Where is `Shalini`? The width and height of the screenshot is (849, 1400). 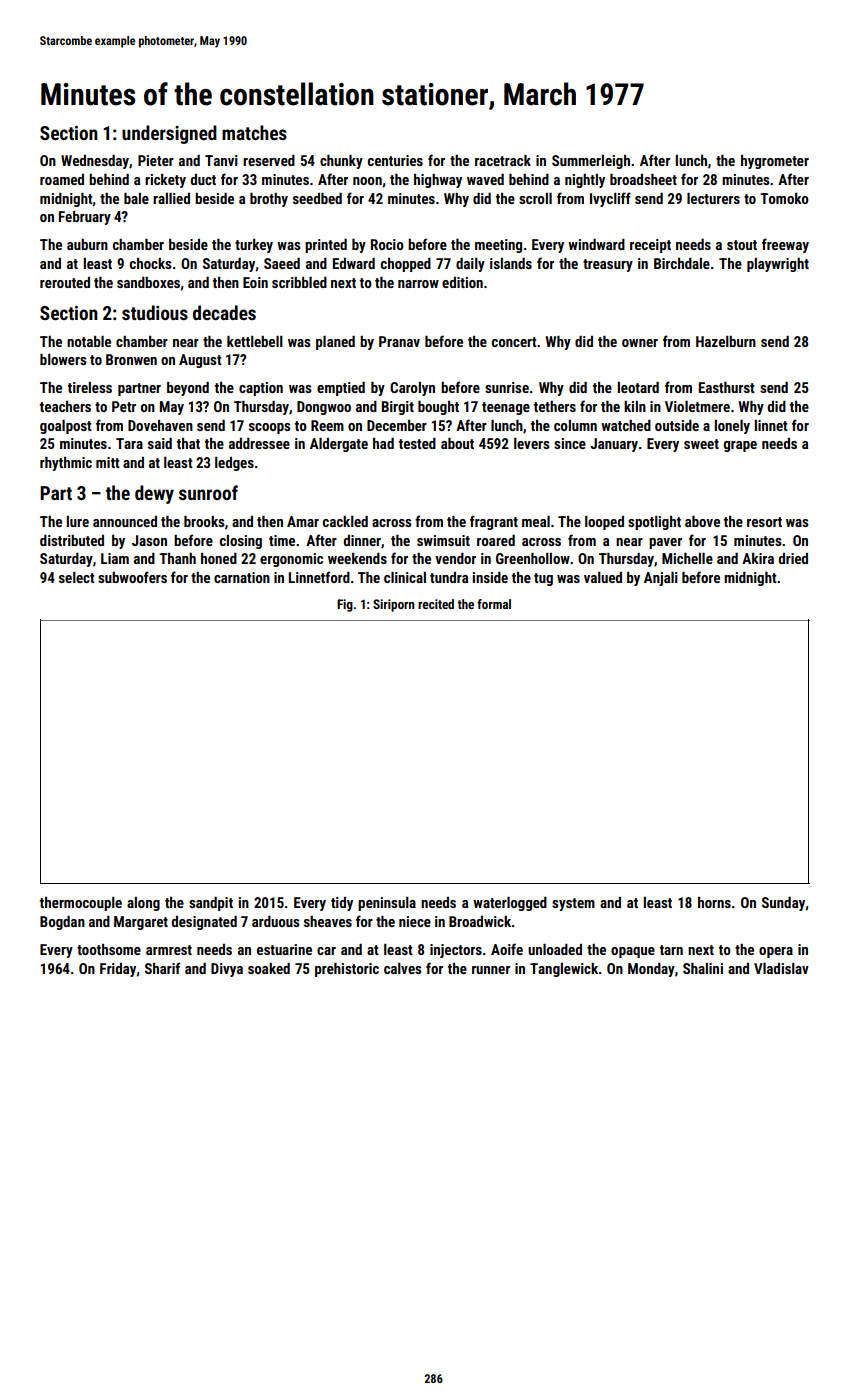 Shalini is located at coordinates (703, 968).
